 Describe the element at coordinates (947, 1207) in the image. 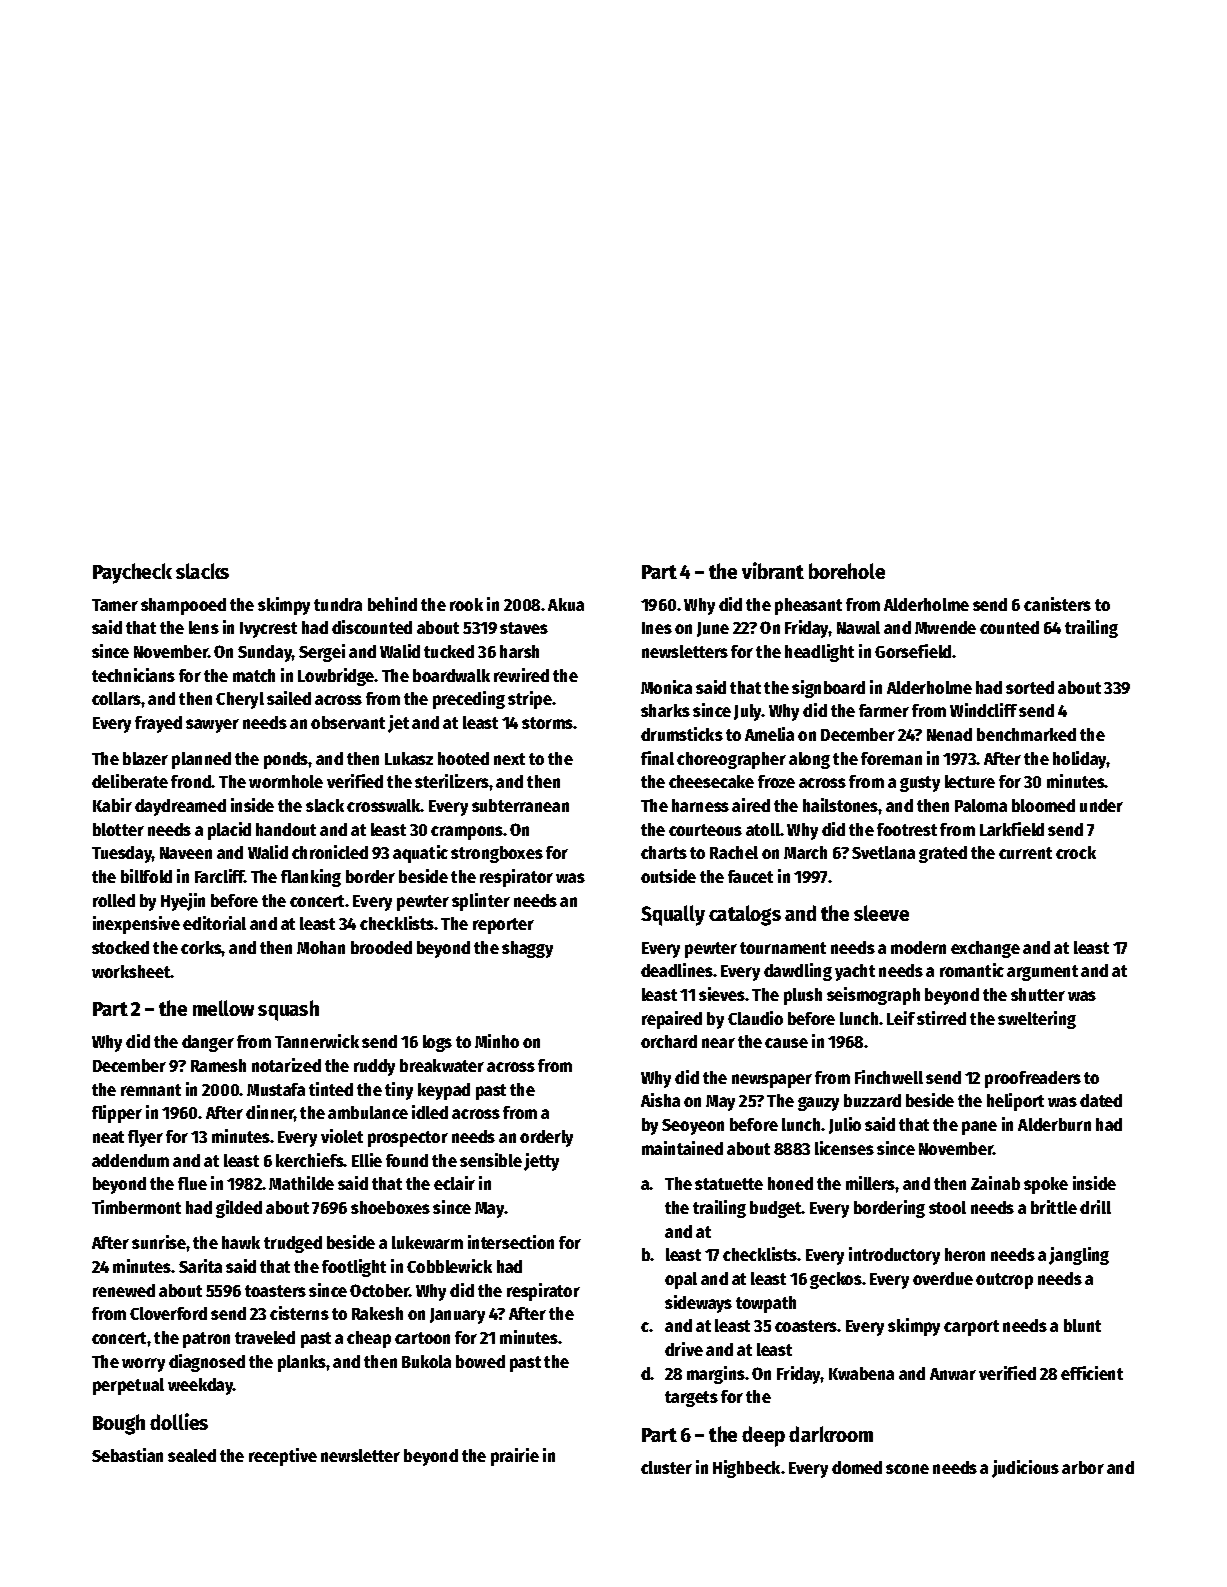

I see `stool` at that location.
